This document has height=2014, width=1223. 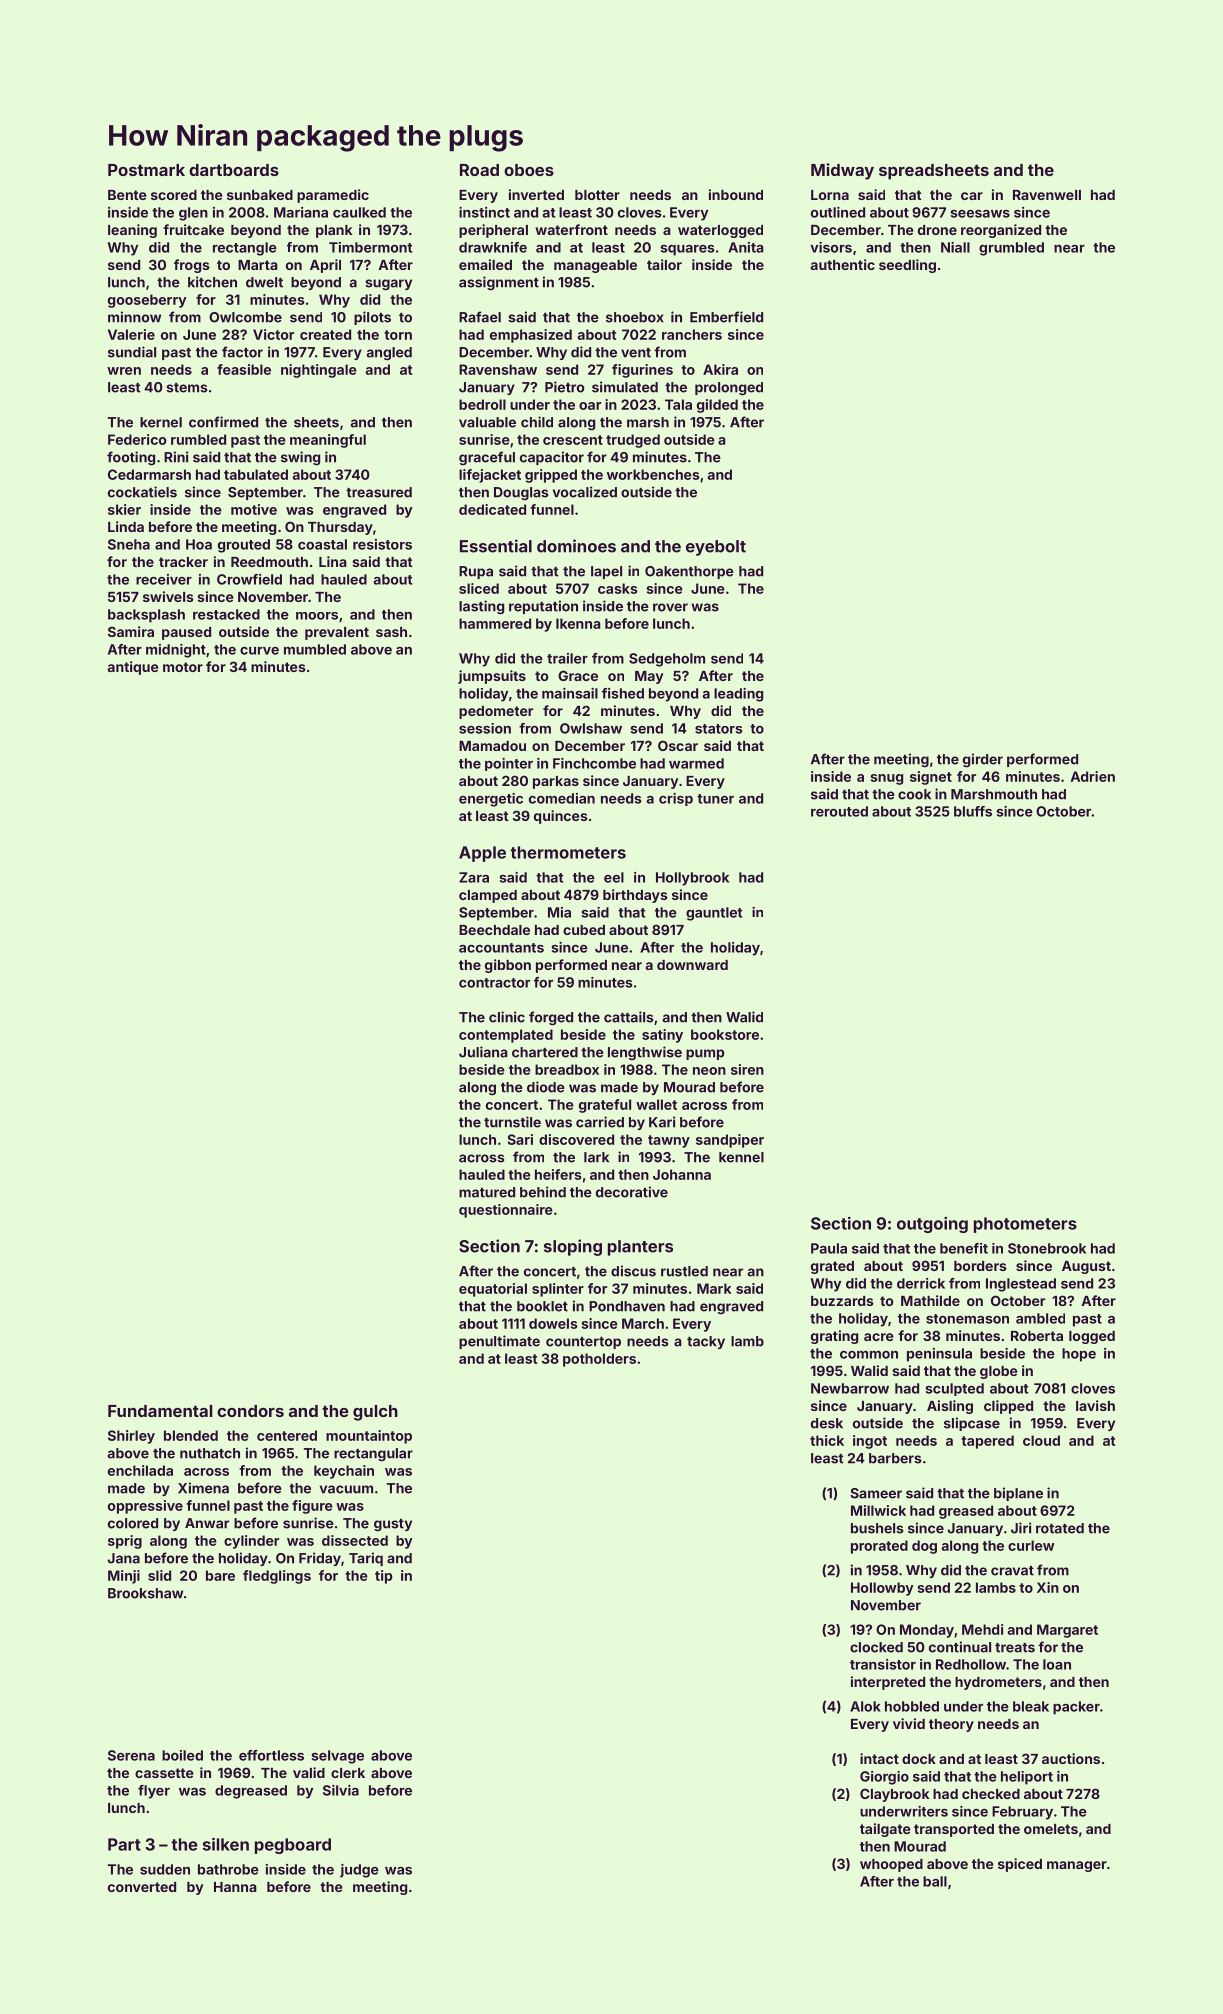 I want to click on siren, so click(x=747, y=1069).
